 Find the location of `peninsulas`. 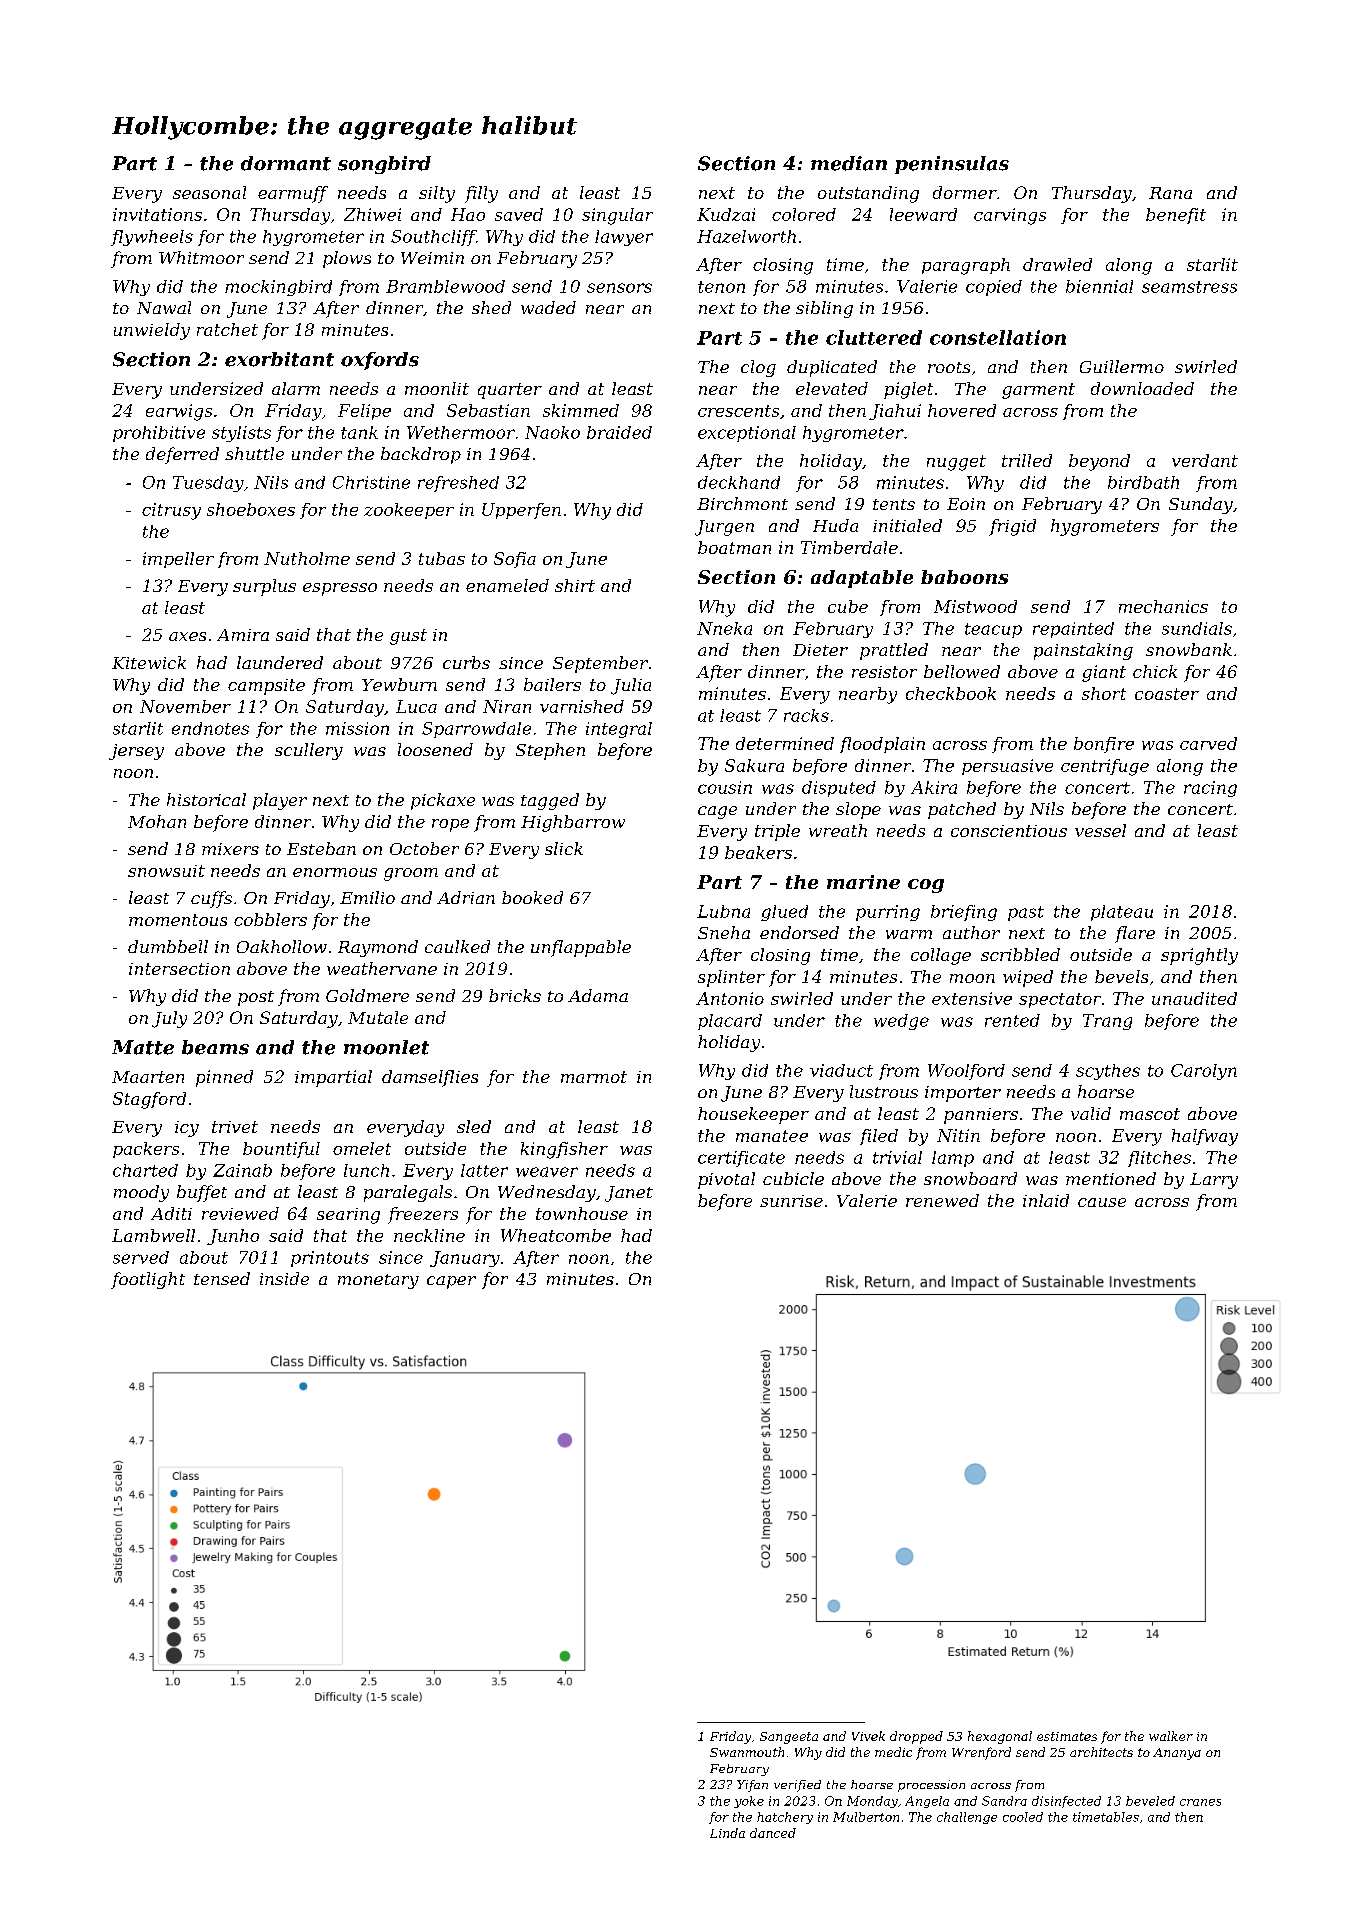

peninsulas is located at coordinates (952, 165).
